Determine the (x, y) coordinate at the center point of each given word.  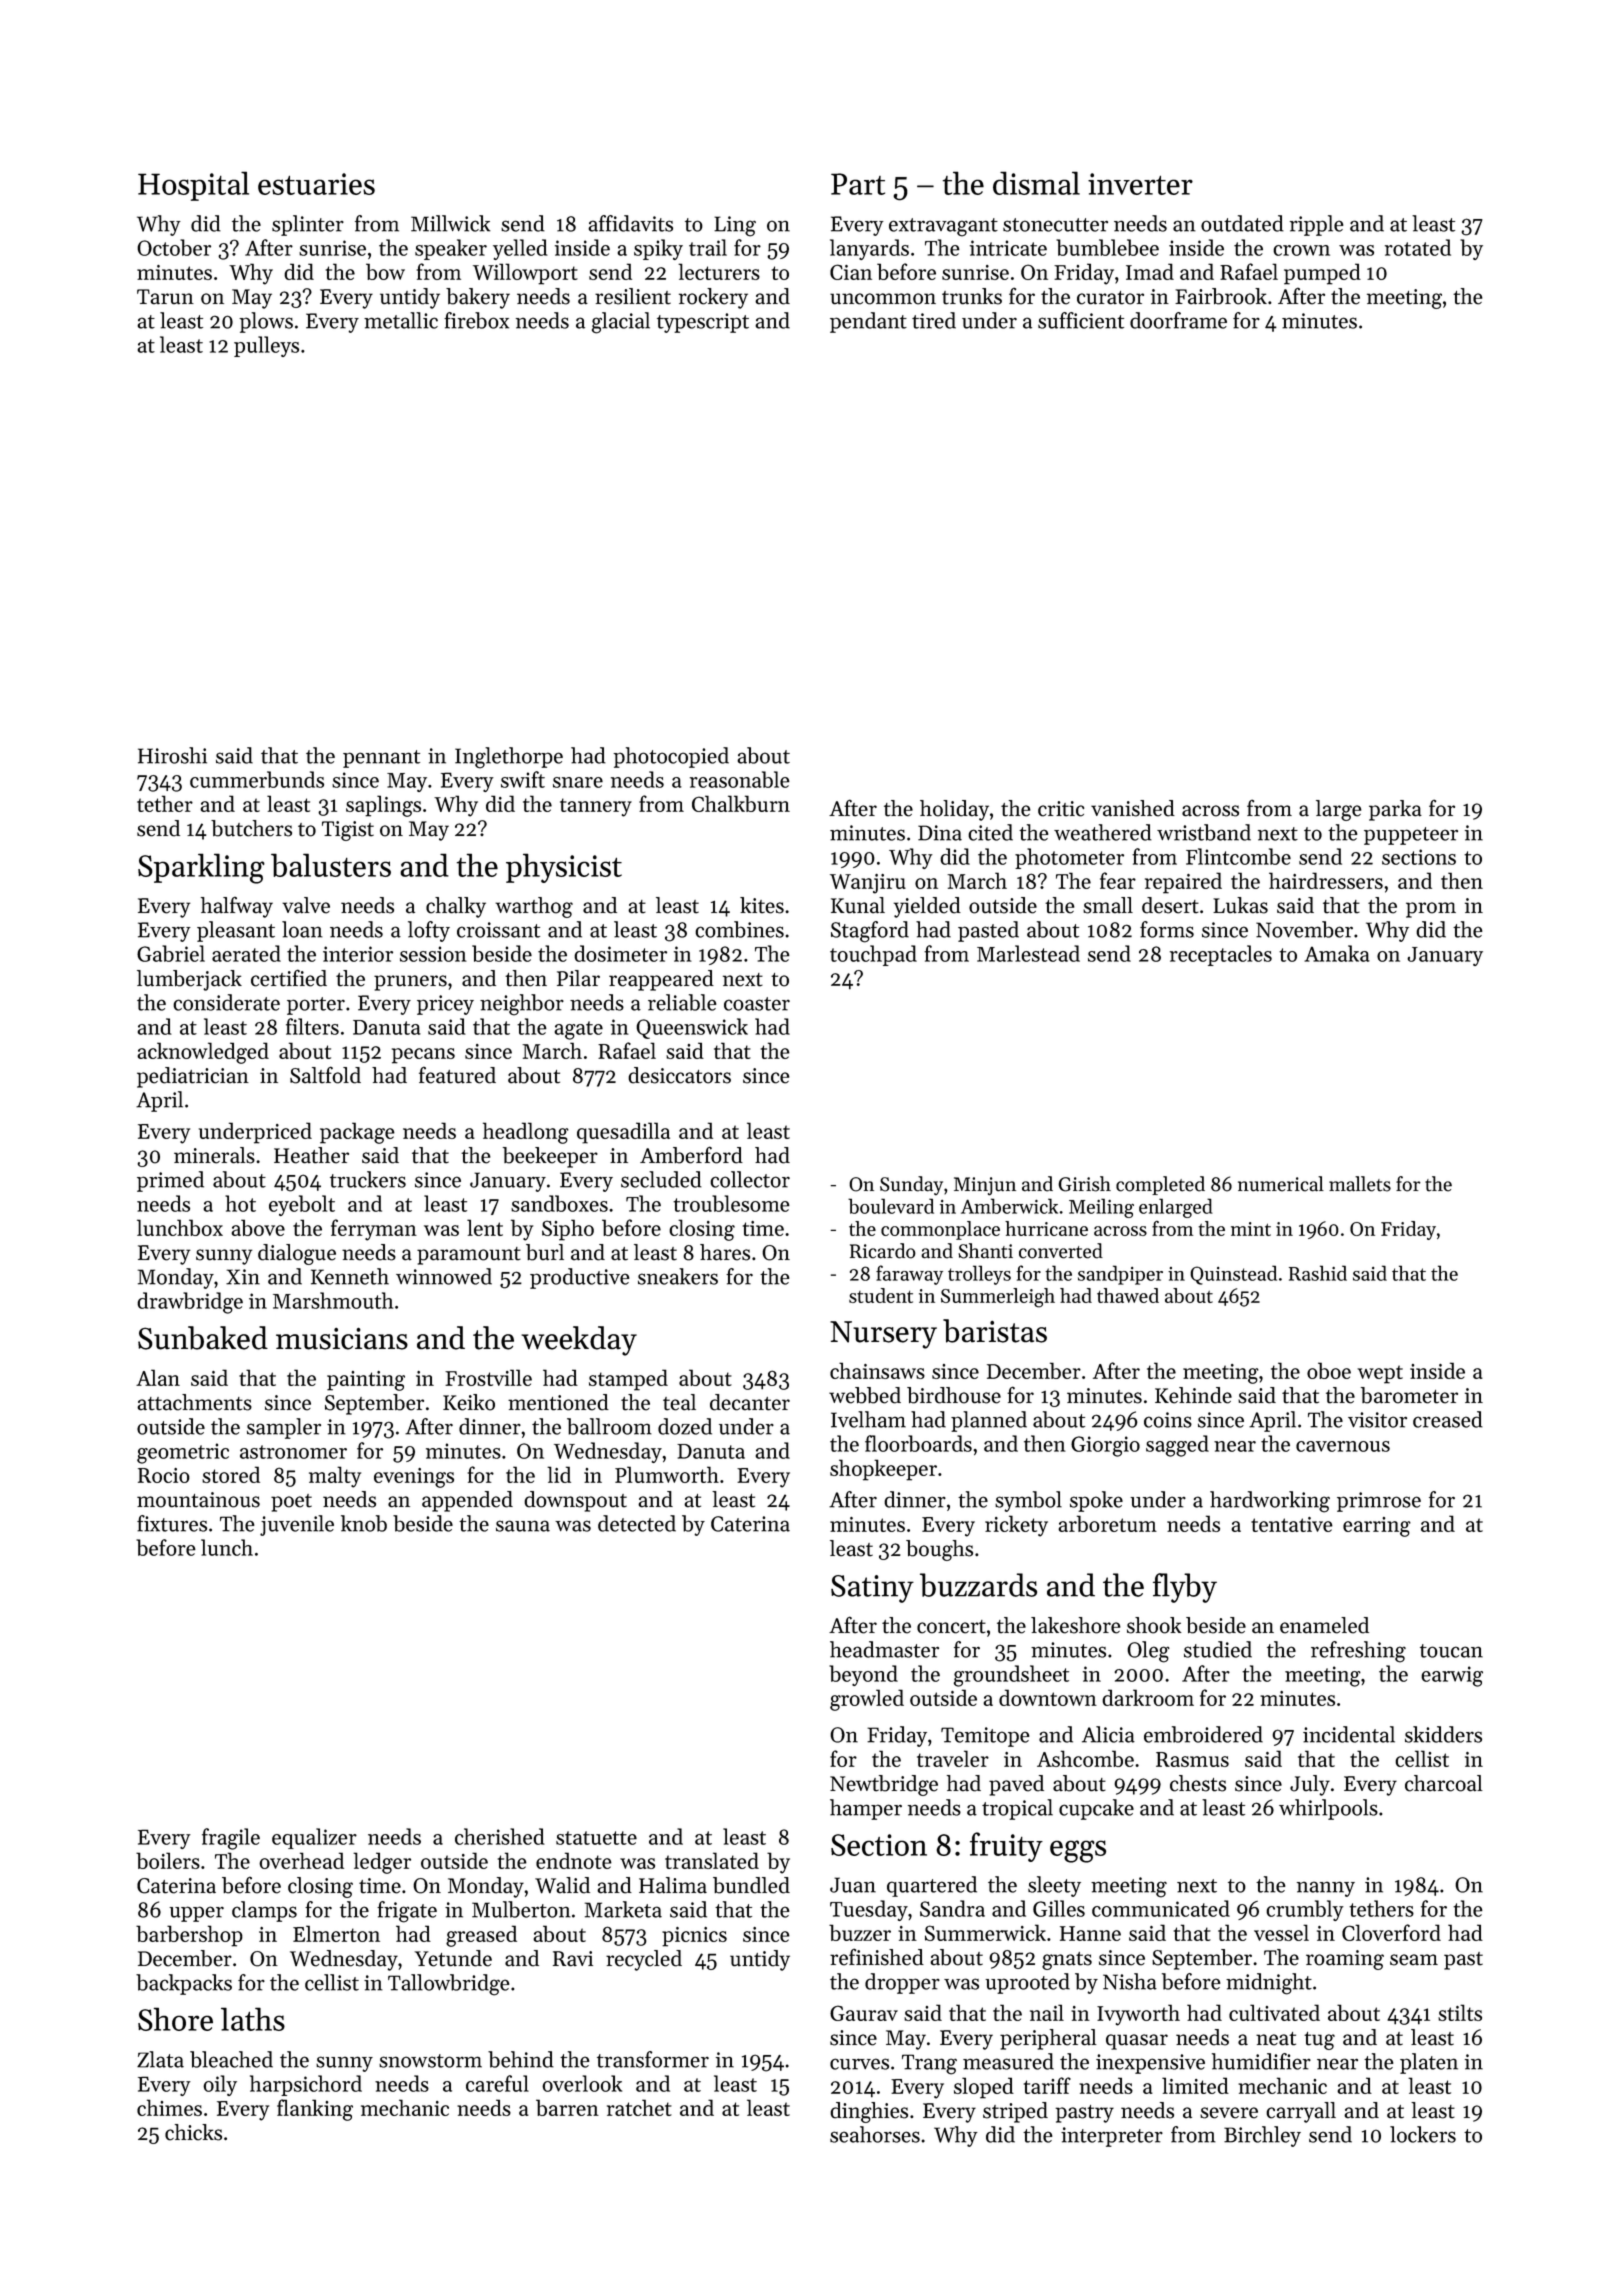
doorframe (1178, 320)
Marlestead (1028, 953)
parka (1395, 810)
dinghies (869, 2112)
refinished (877, 1957)
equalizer (314, 1838)
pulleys (266, 346)
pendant (868, 322)
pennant (381, 759)
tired (934, 320)
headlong (526, 1133)
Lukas (1240, 905)
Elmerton (336, 1933)
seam (1414, 1960)
